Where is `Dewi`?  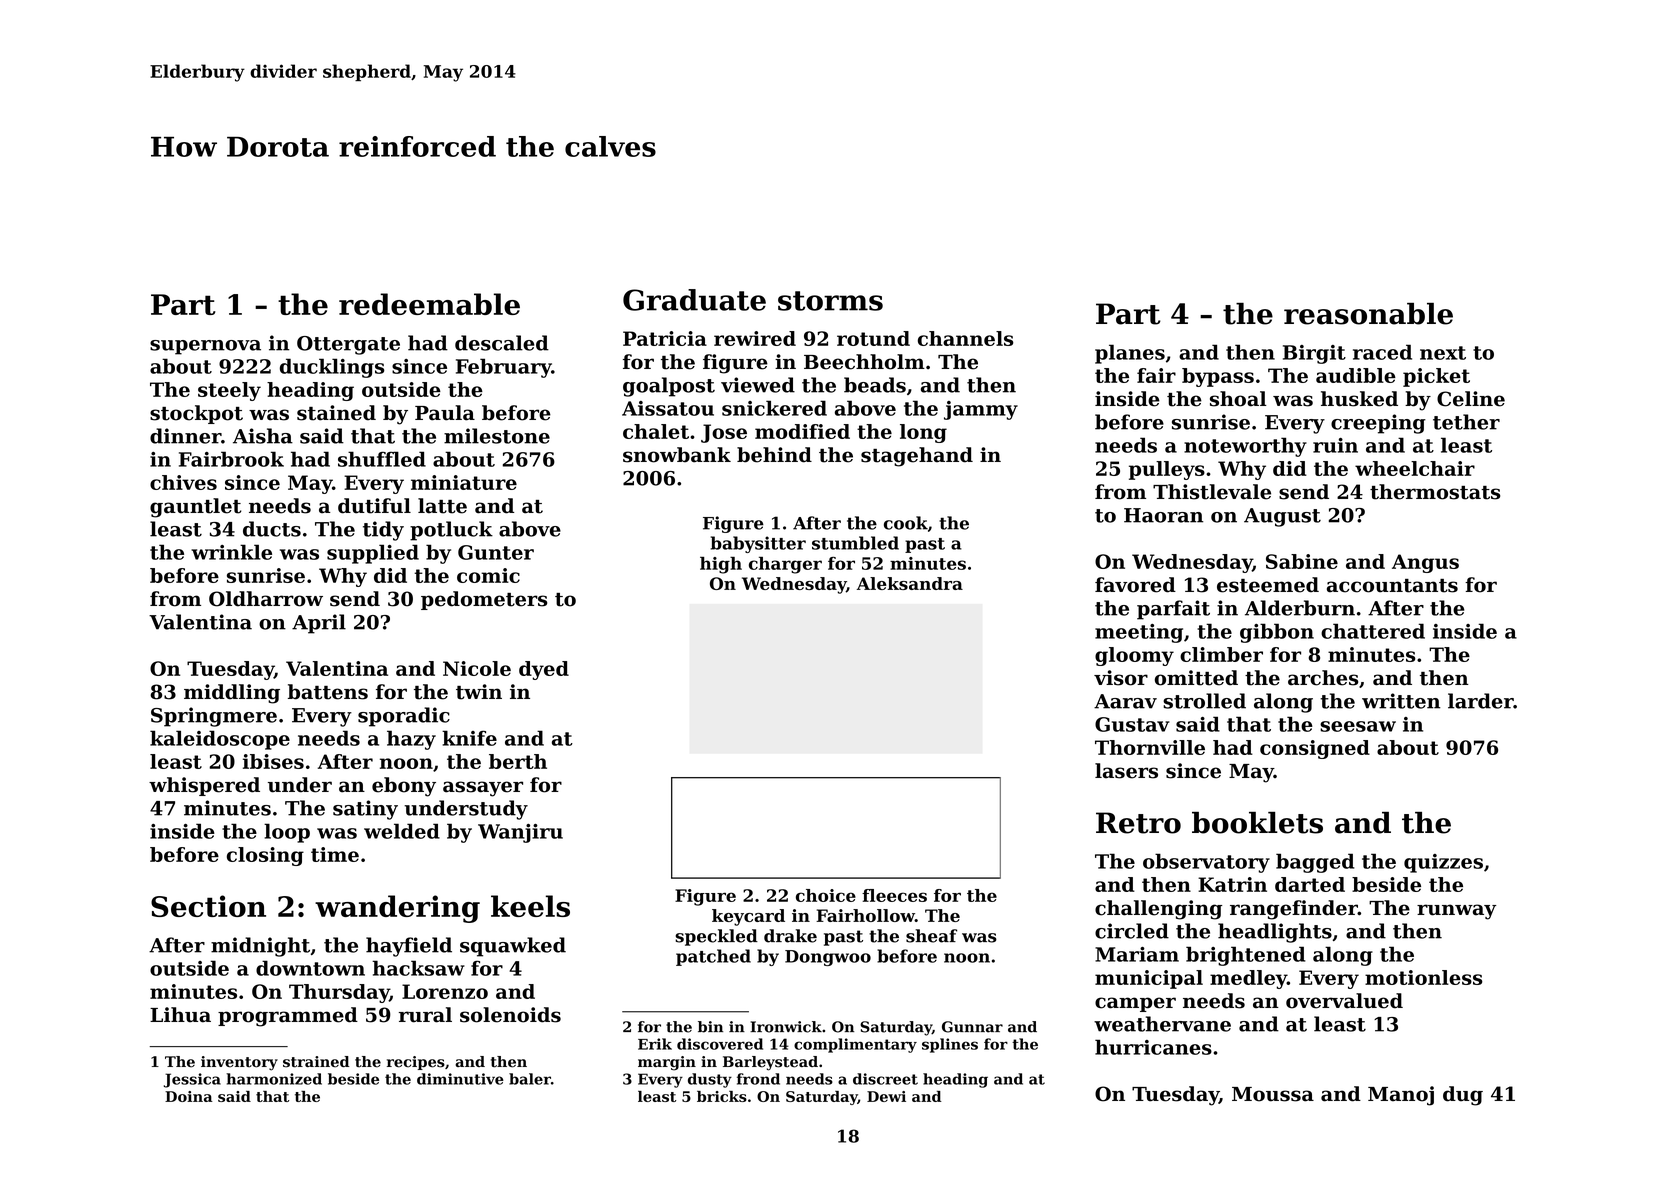
Dewi is located at coordinates (886, 1096).
